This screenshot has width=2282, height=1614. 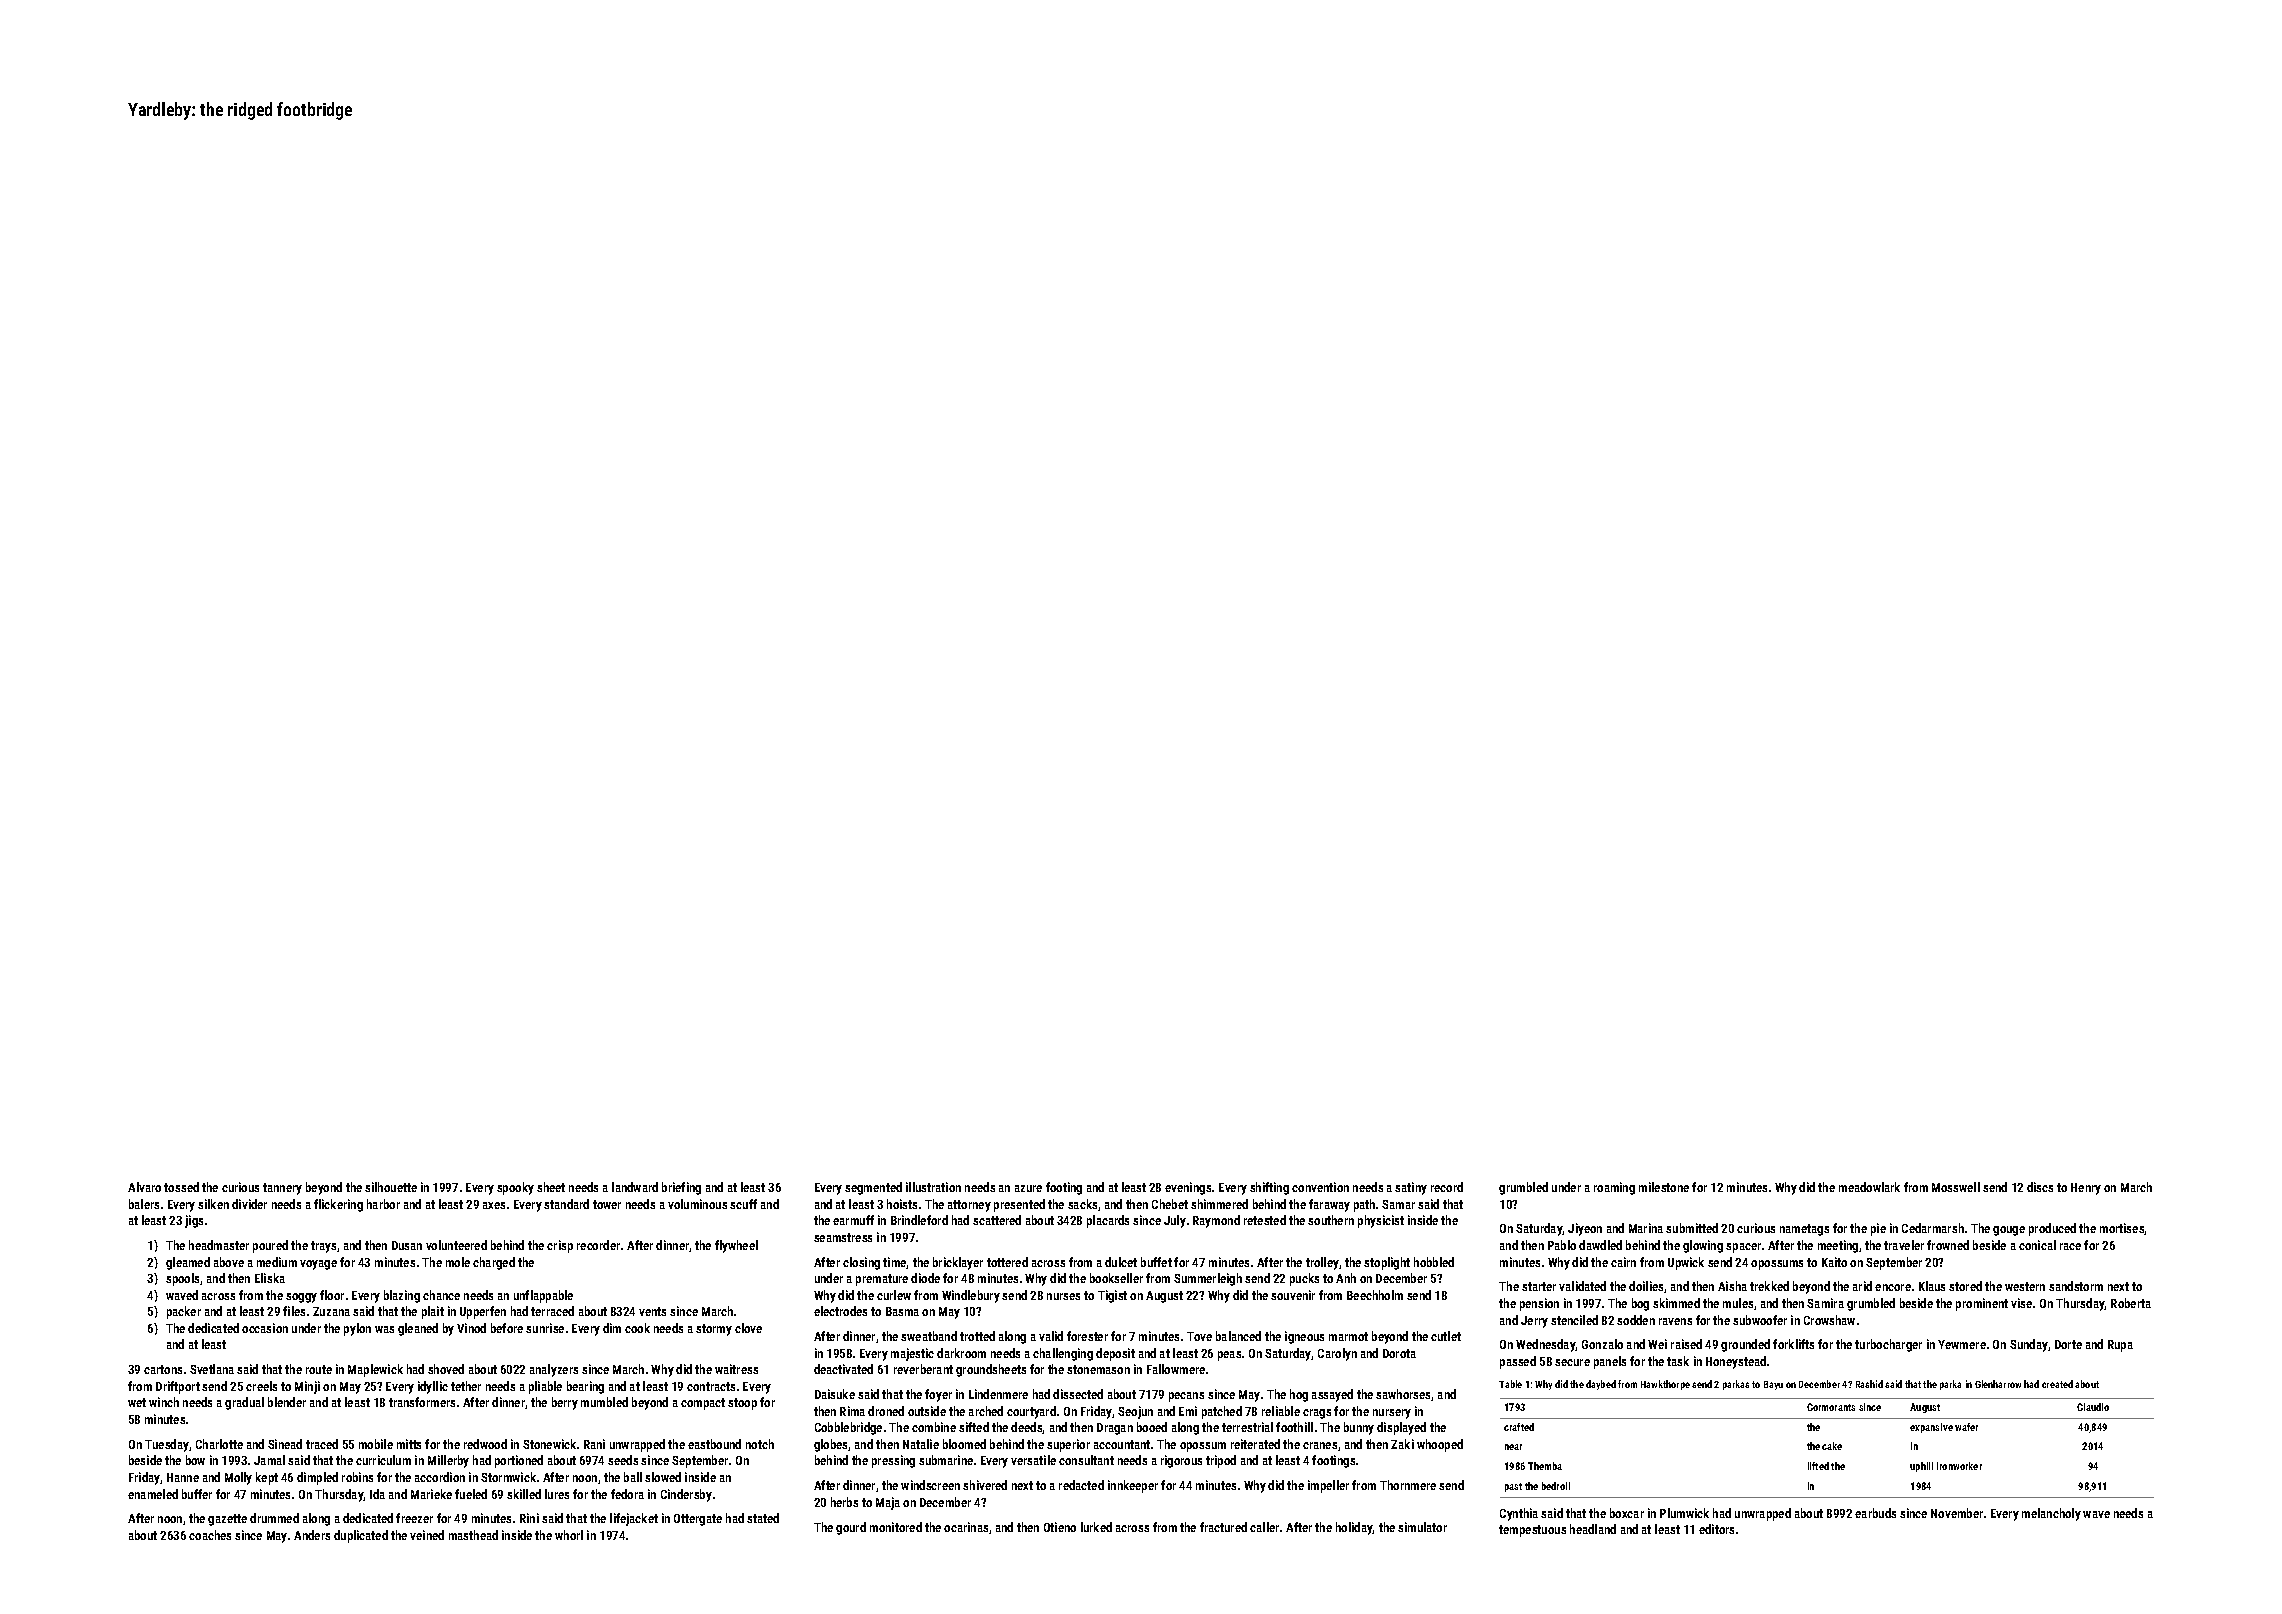 I want to click on Alvaro, so click(x=144, y=1187).
